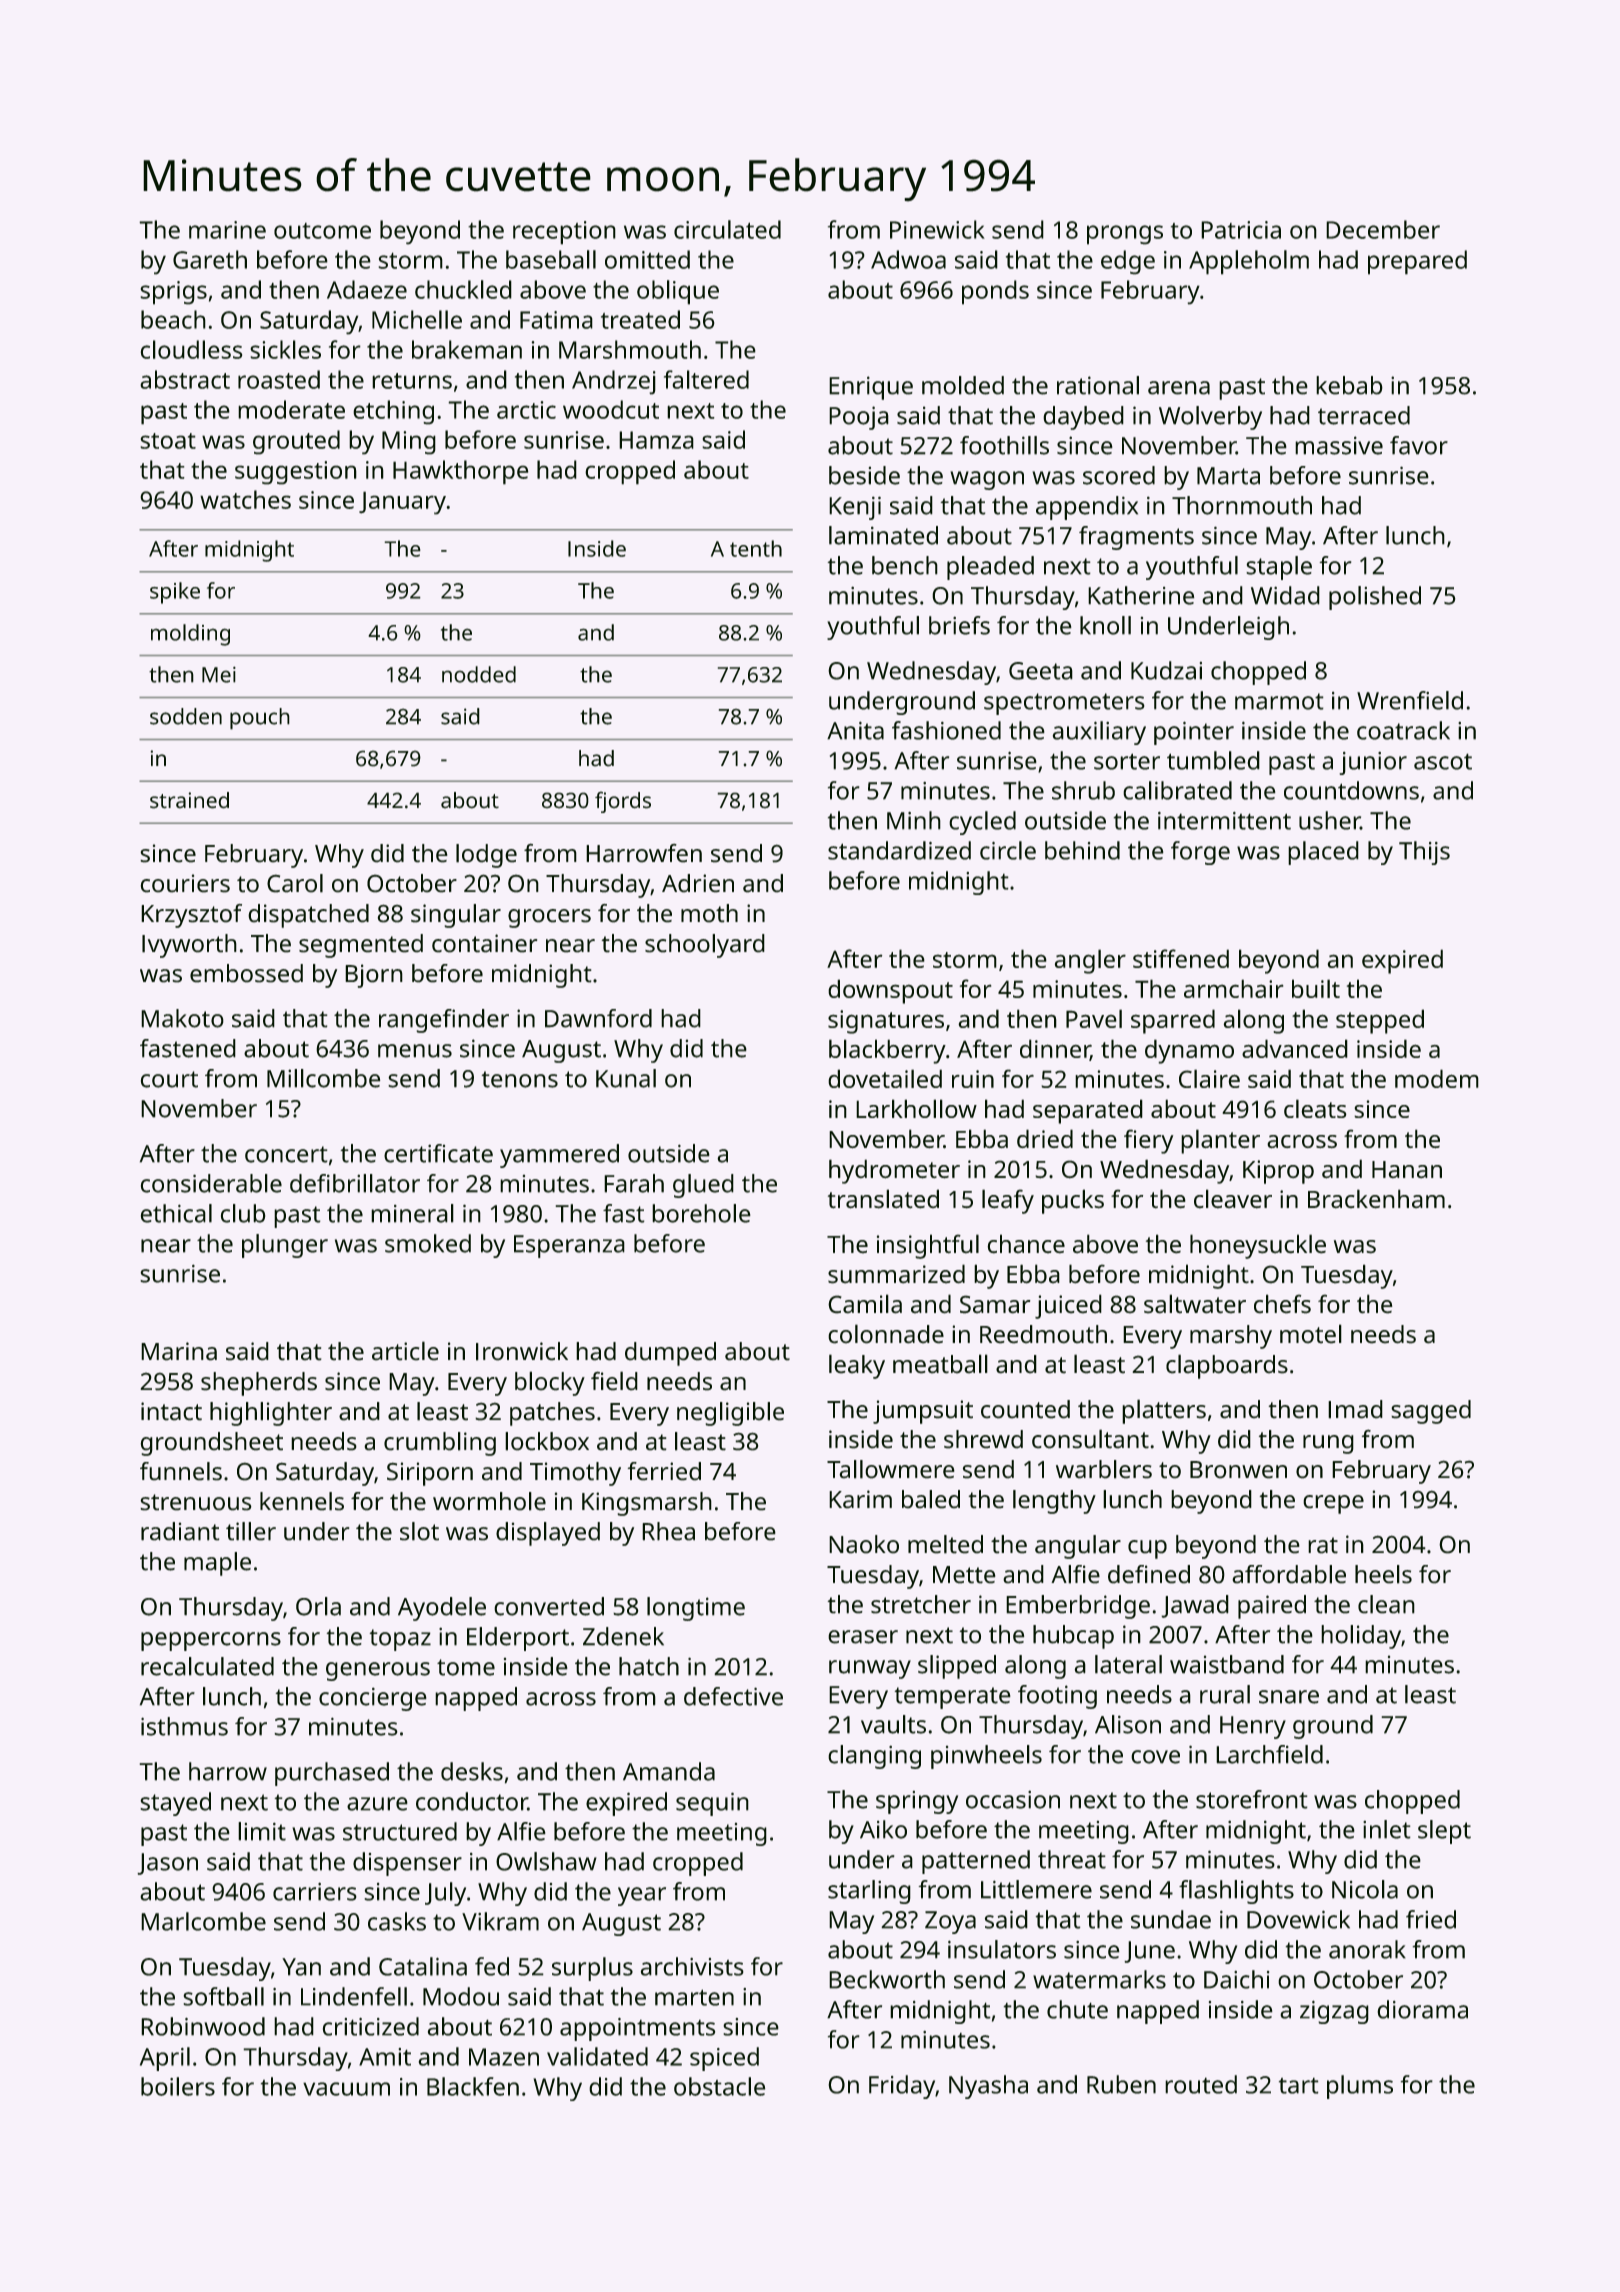  I want to click on vacuum, so click(346, 2089).
